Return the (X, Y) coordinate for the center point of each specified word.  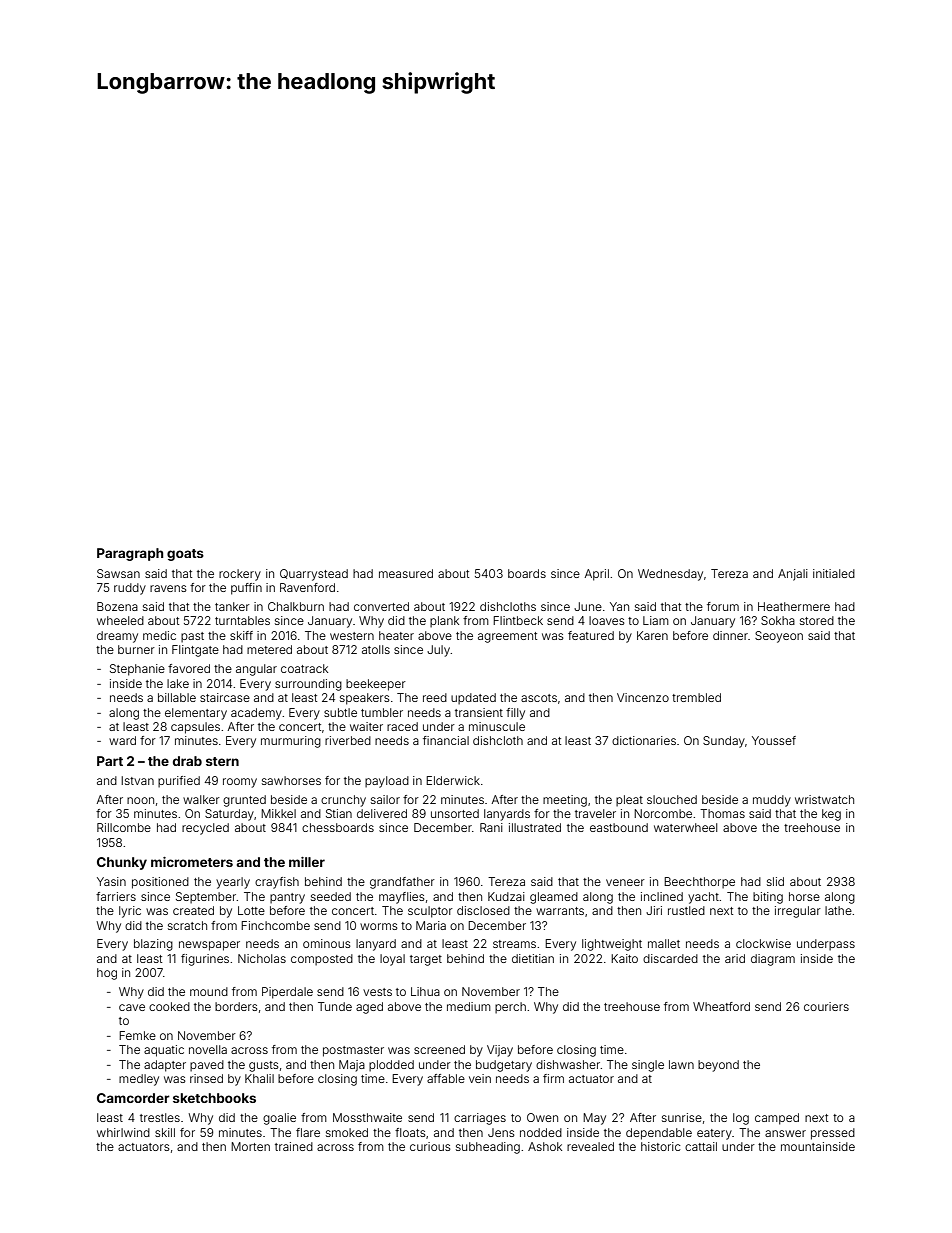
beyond (718, 1066)
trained (294, 1146)
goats (185, 555)
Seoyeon (779, 637)
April (596, 575)
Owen (542, 1117)
